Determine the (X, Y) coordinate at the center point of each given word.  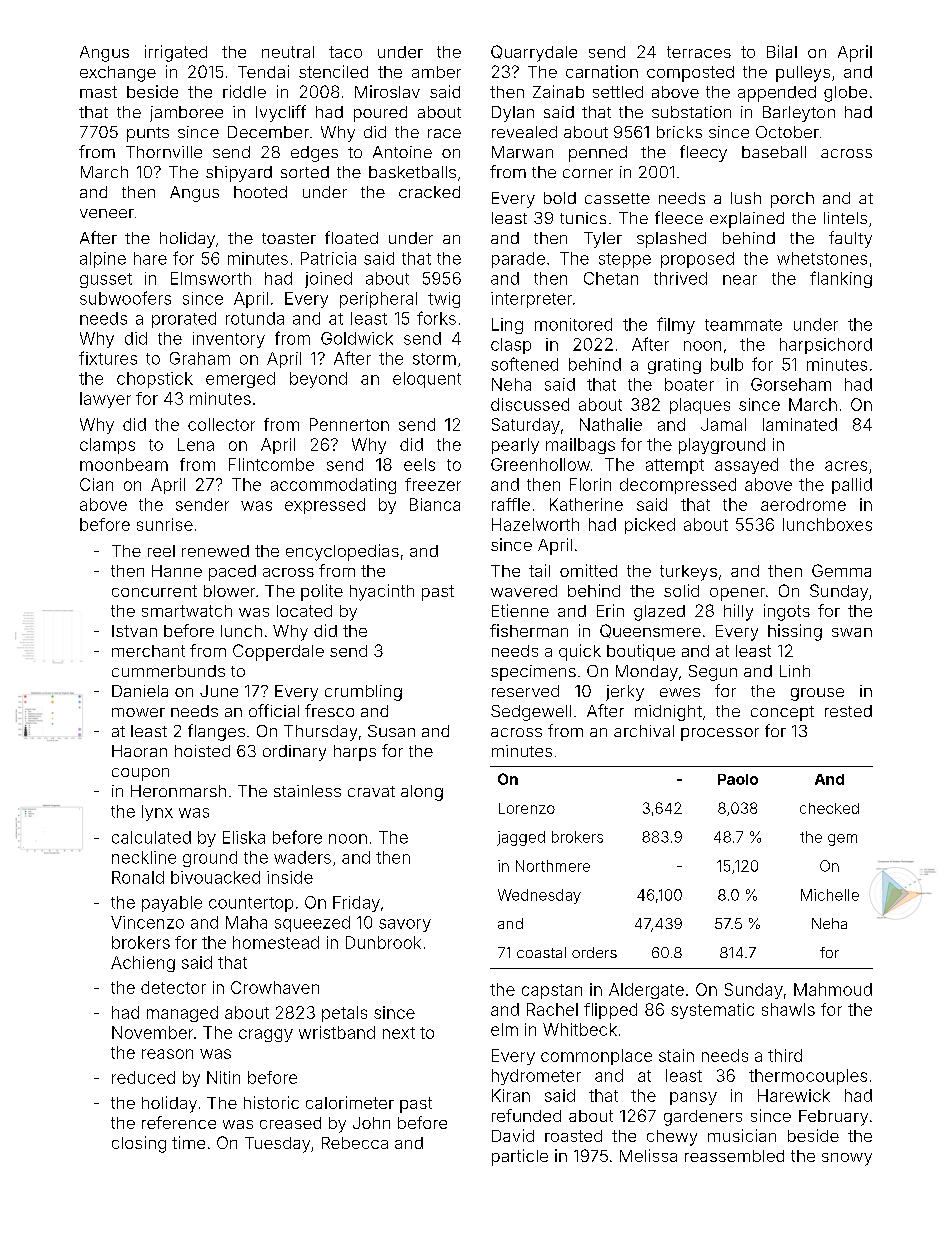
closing (139, 1144)
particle (520, 1157)
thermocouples (808, 1077)
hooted (260, 192)
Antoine (402, 152)
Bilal (782, 51)
